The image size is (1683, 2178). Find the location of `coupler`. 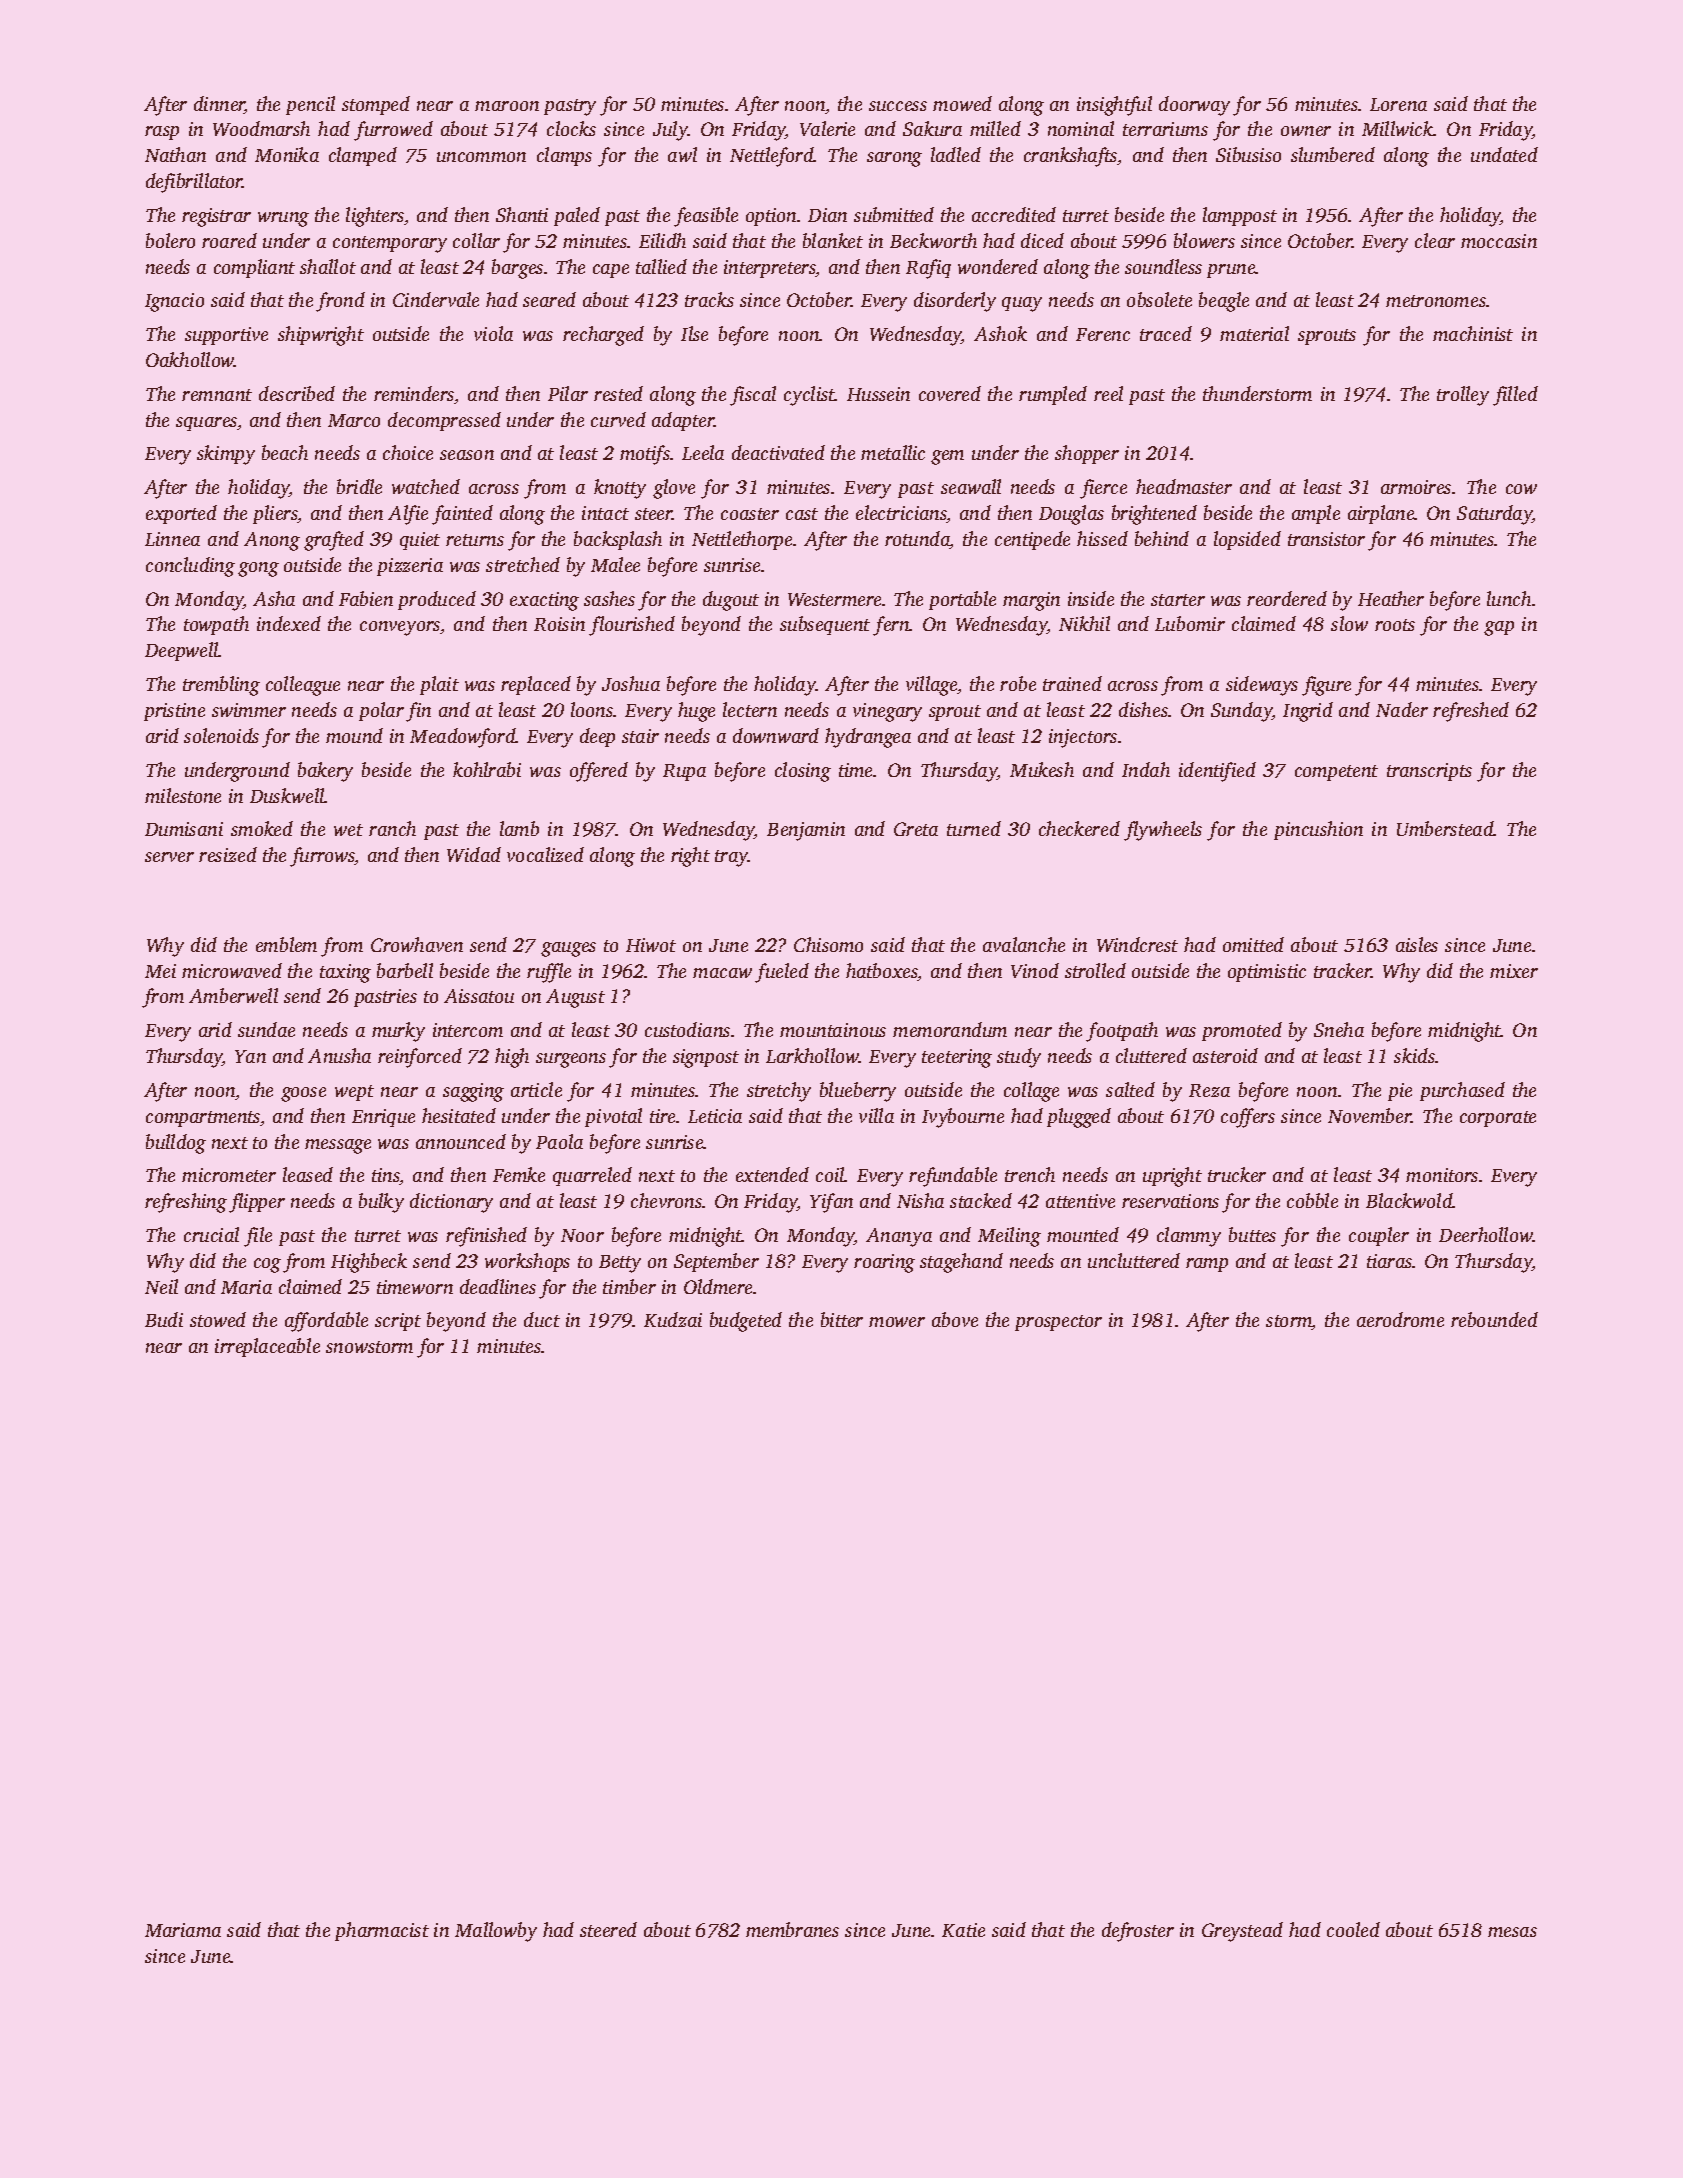

coupler is located at coordinates (1379, 1236).
